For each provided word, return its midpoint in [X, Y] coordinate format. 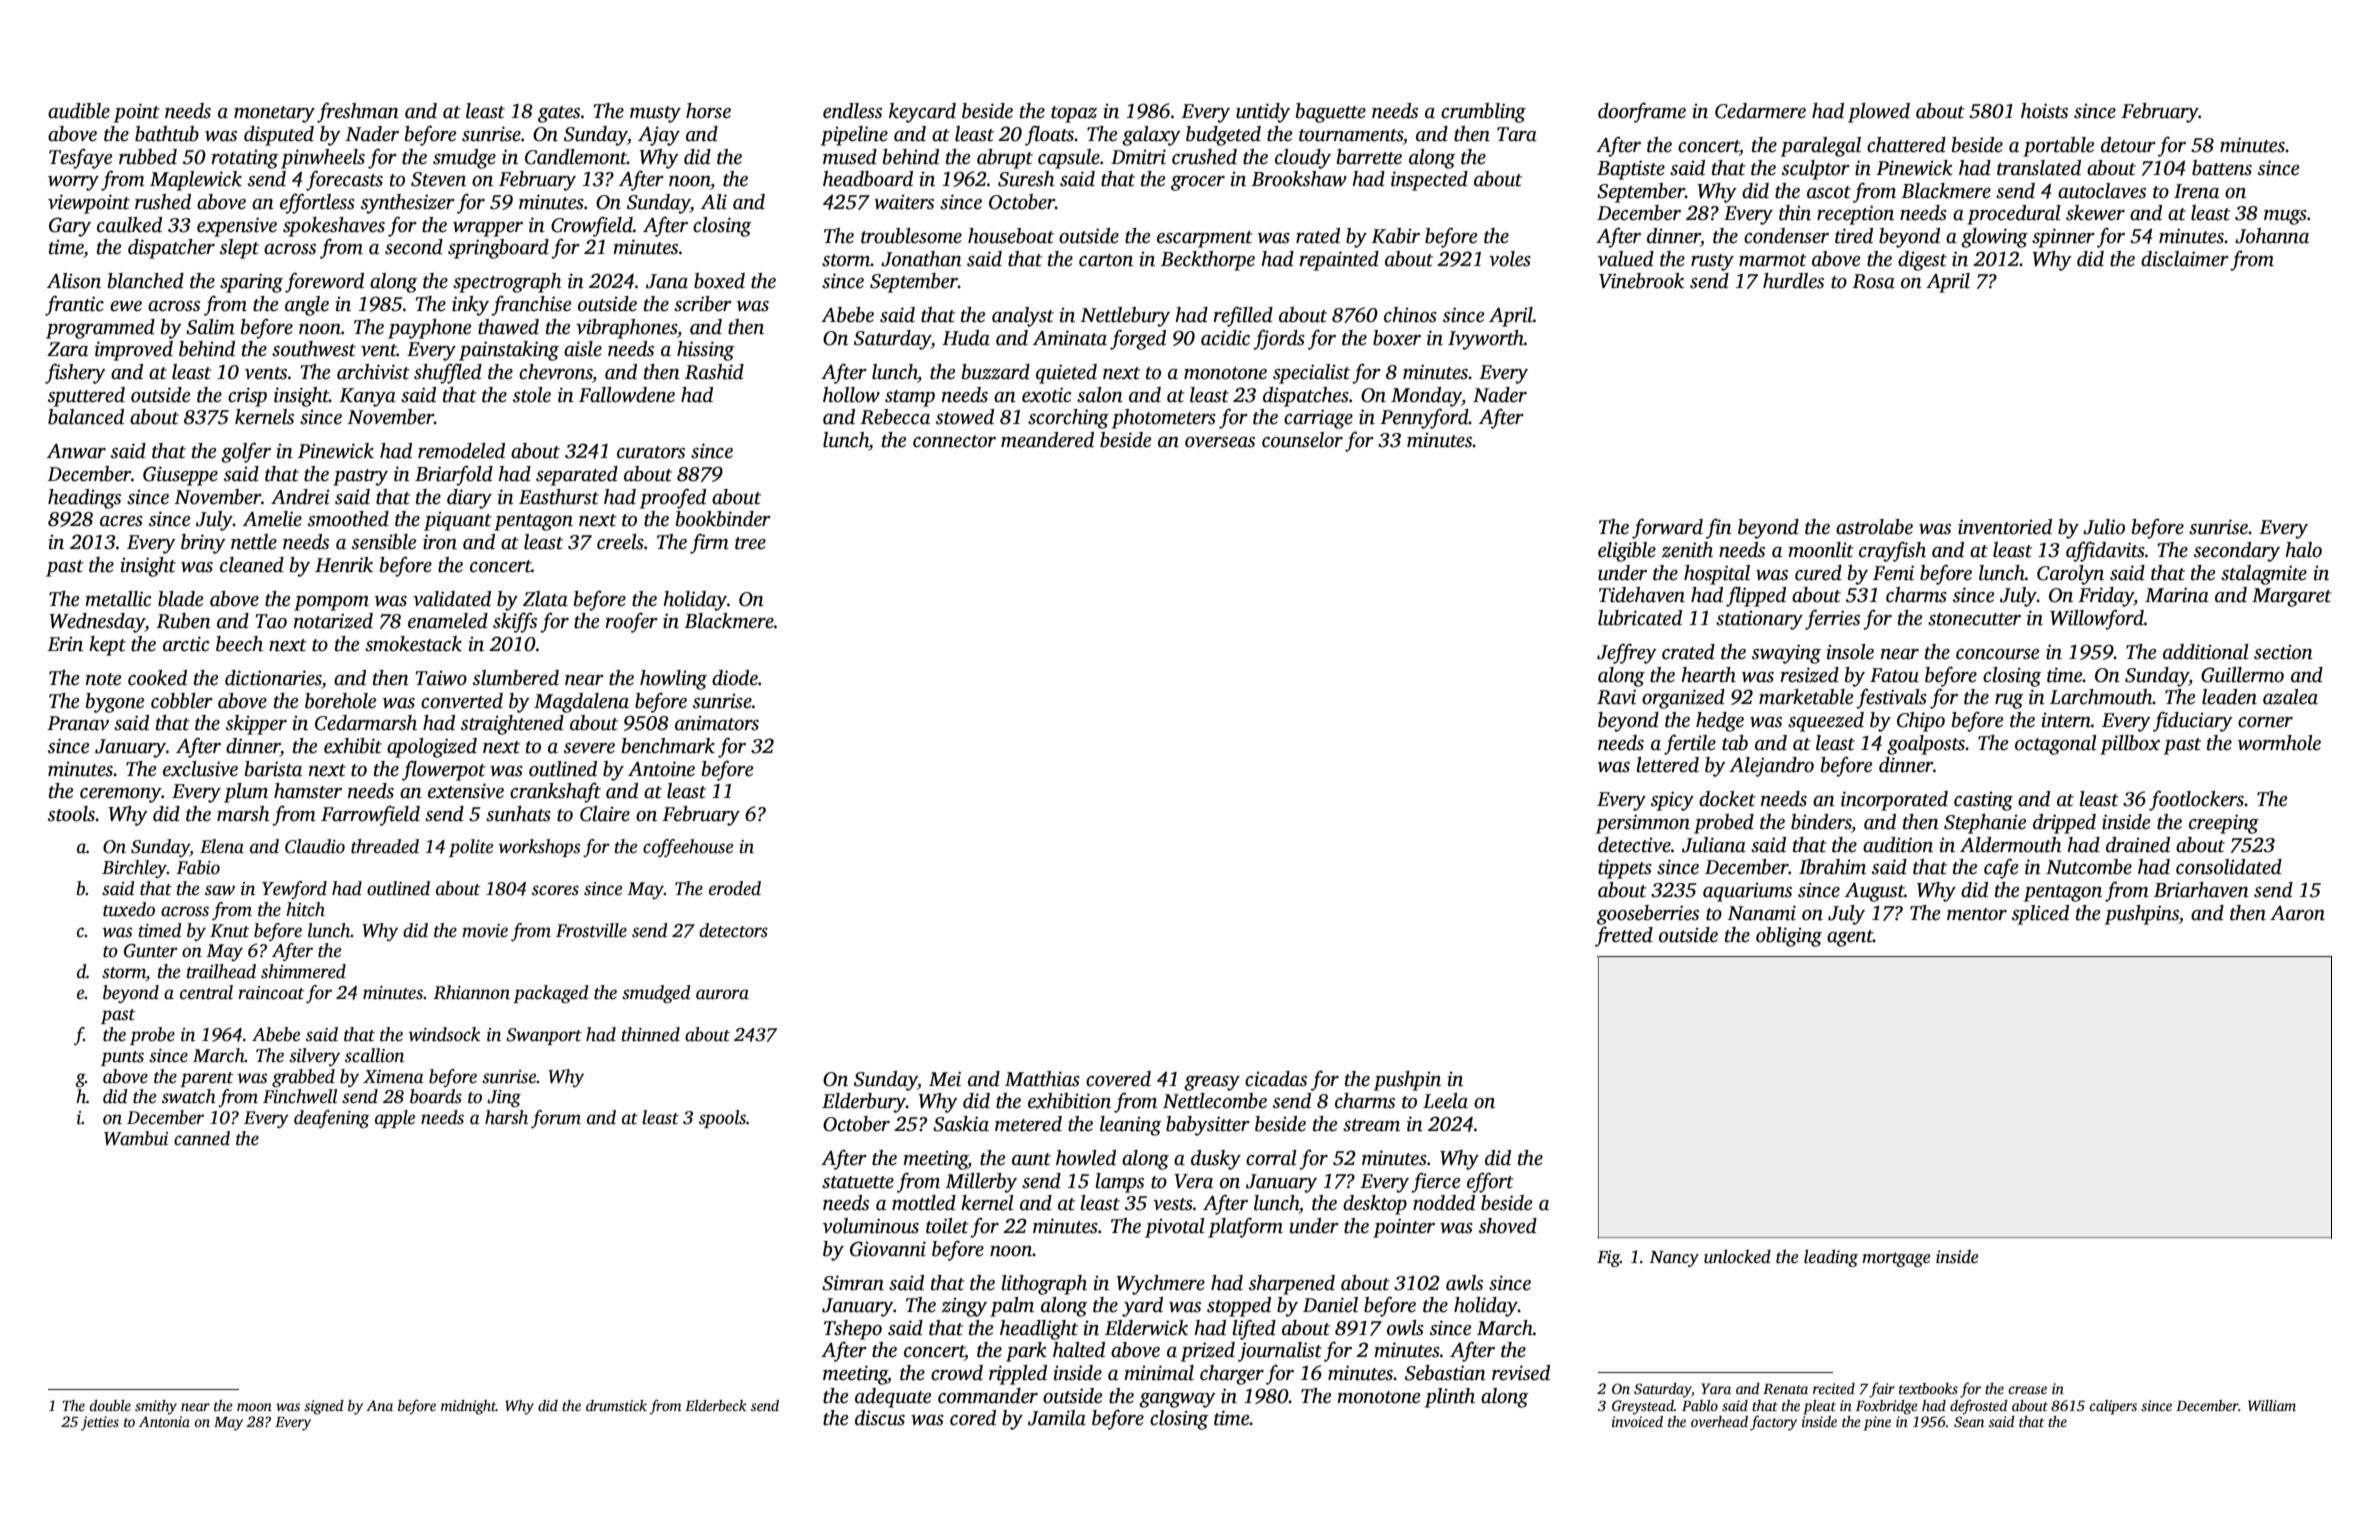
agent [1850, 938]
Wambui [136, 1138]
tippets [1625, 869]
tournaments [1351, 135]
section [2283, 652]
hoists [2044, 111]
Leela [1445, 1101]
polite [471, 848]
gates [559, 114]
